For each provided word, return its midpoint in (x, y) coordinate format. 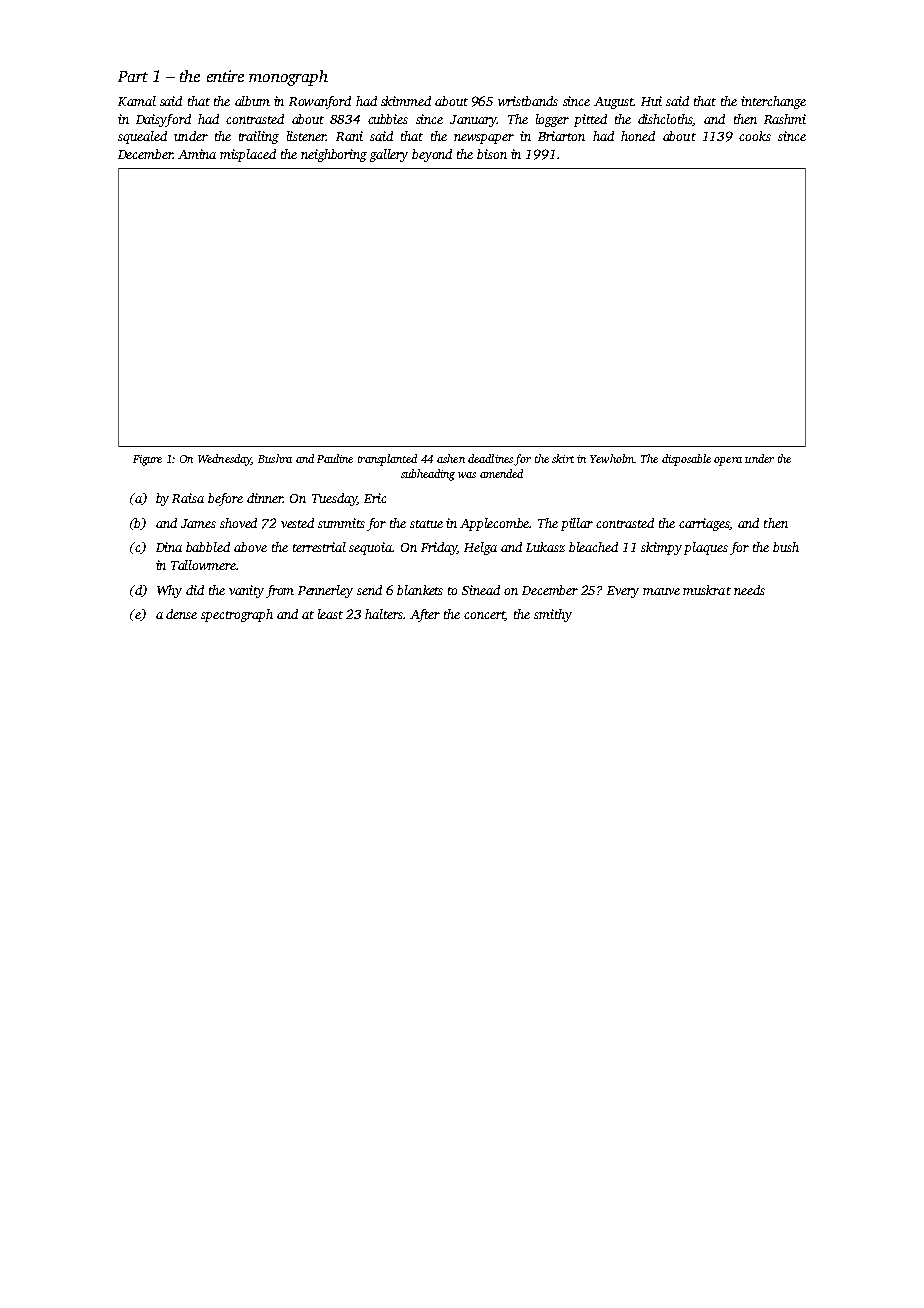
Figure (147, 460)
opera (728, 461)
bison (492, 154)
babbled (208, 547)
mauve (661, 591)
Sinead (481, 590)
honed (638, 136)
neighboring (334, 155)
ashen (451, 458)
